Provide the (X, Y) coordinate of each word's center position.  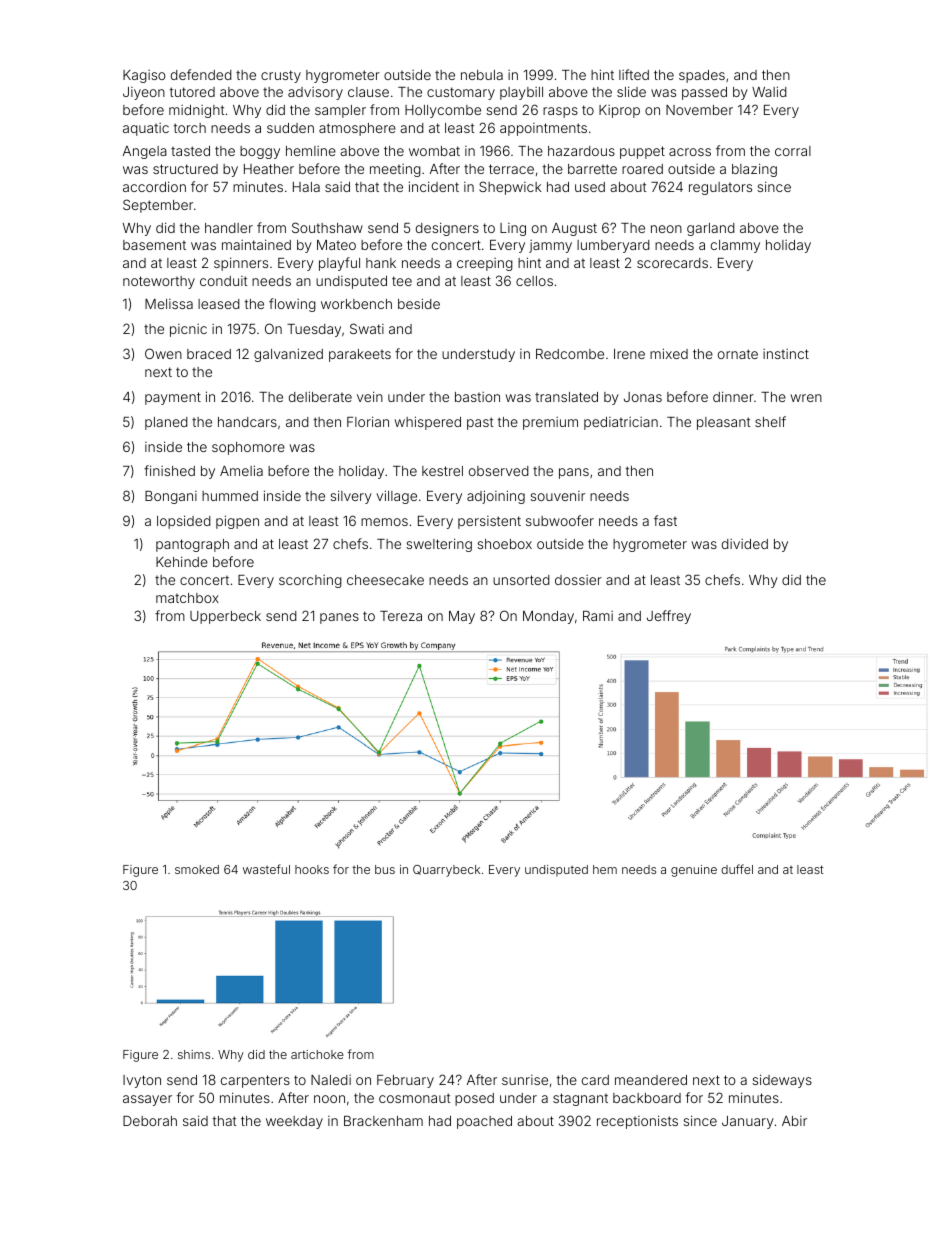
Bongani (171, 497)
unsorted (521, 580)
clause (368, 92)
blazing (754, 170)
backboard (647, 1098)
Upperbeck (225, 617)
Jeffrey (669, 617)
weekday (294, 1122)
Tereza (401, 616)
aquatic (146, 129)
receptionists (637, 1122)
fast (665, 520)
